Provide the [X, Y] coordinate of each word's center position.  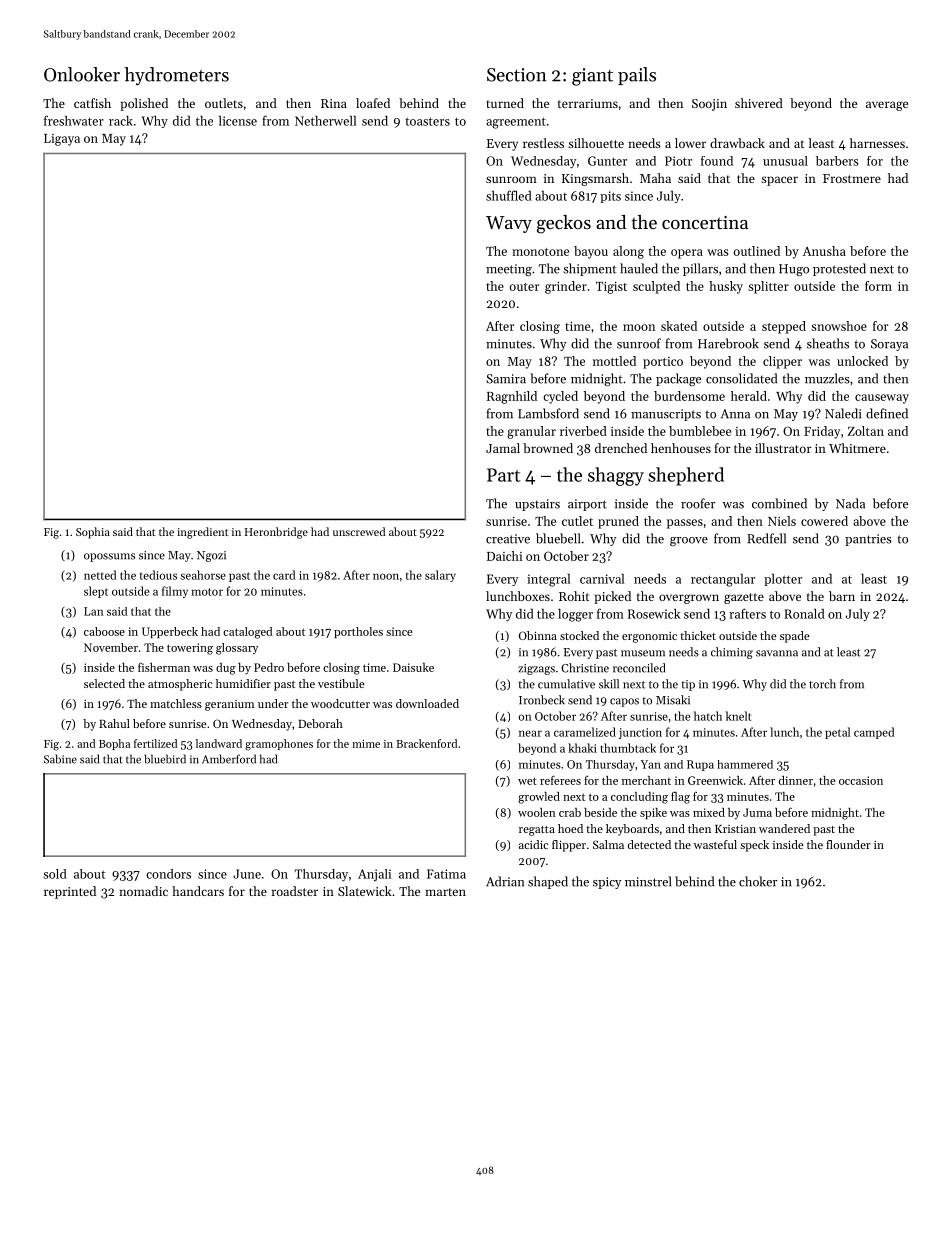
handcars [198, 891]
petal [837, 733]
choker [758, 881]
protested [839, 269]
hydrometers [177, 76]
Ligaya [62, 140]
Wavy [509, 224]
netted [100, 575]
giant [592, 77]
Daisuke [413, 667]
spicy [607, 883]
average [887, 106]
